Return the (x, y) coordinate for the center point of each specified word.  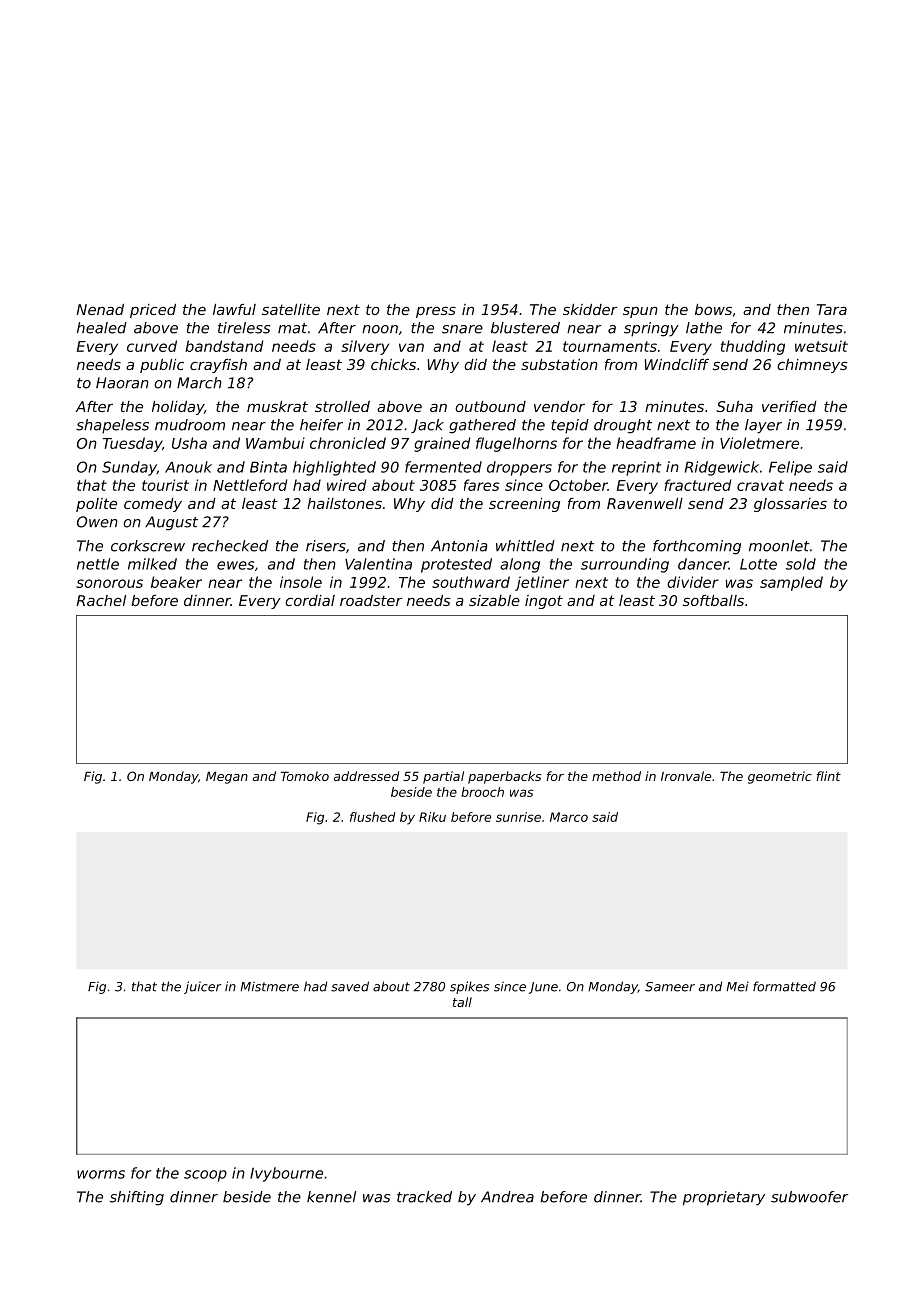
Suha (735, 406)
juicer (202, 987)
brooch (482, 792)
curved (152, 346)
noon (380, 329)
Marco (569, 817)
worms (101, 1174)
